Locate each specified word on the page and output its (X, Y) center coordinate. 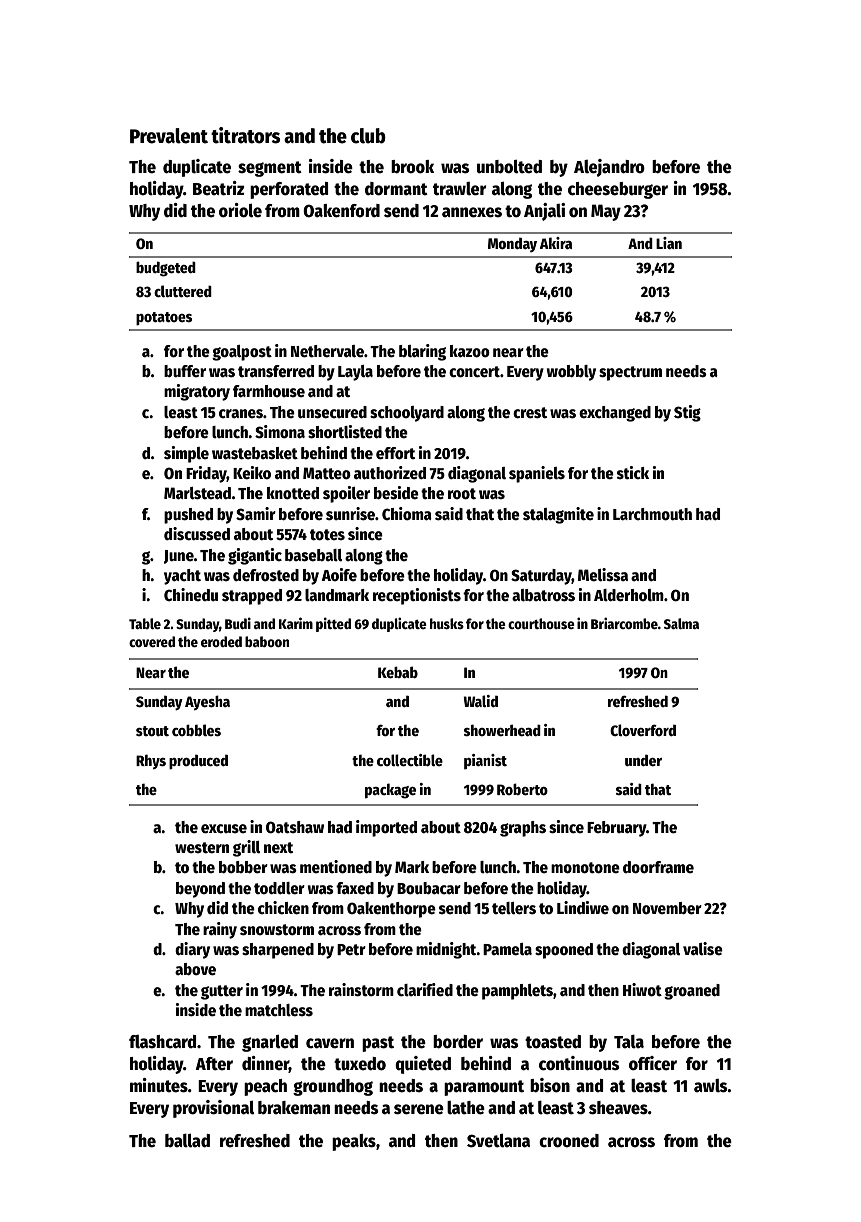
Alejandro (609, 168)
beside (396, 493)
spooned (564, 951)
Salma (681, 623)
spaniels (537, 474)
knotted (293, 493)
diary (192, 950)
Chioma (407, 513)
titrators (245, 135)
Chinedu (191, 594)
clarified (425, 990)
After (214, 1064)
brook (412, 167)
